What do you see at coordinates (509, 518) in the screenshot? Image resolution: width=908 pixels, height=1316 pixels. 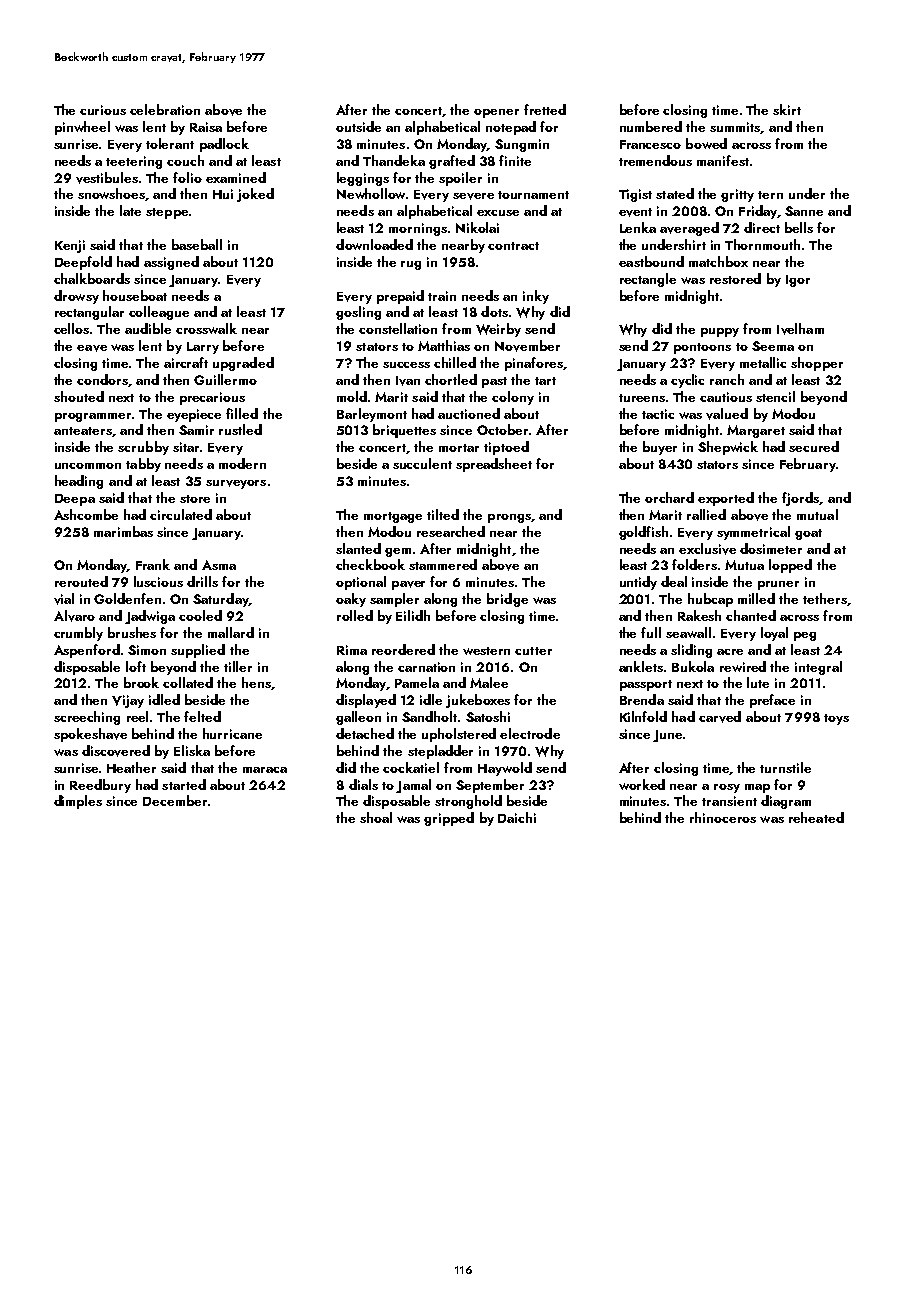 I see `prongs` at bounding box center [509, 518].
